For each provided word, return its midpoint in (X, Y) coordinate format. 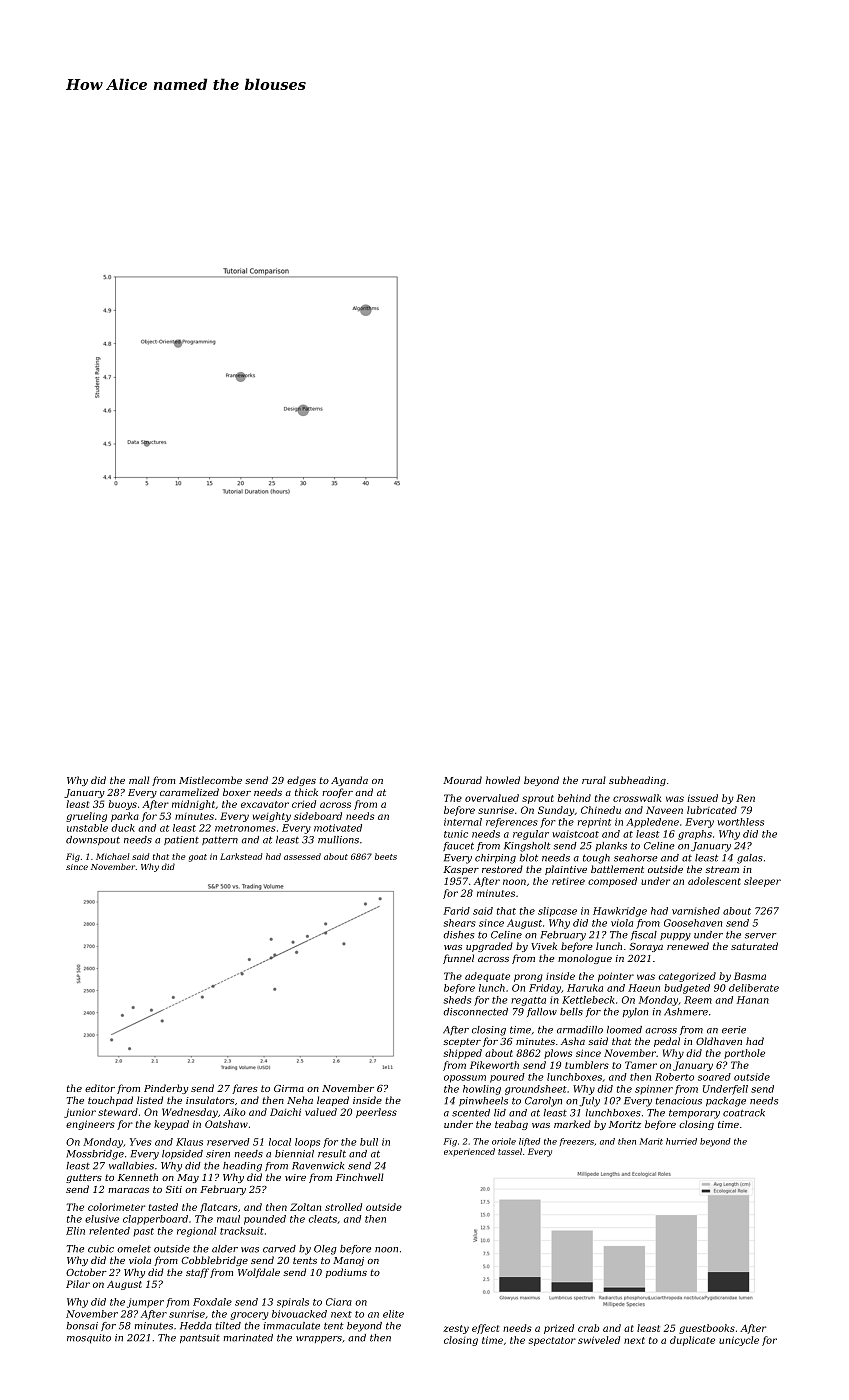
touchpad (110, 1101)
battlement (617, 869)
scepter (462, 1042)
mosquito (89, 1339)
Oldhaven (719, 1041)
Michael (112, 856)
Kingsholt (527, 847)
